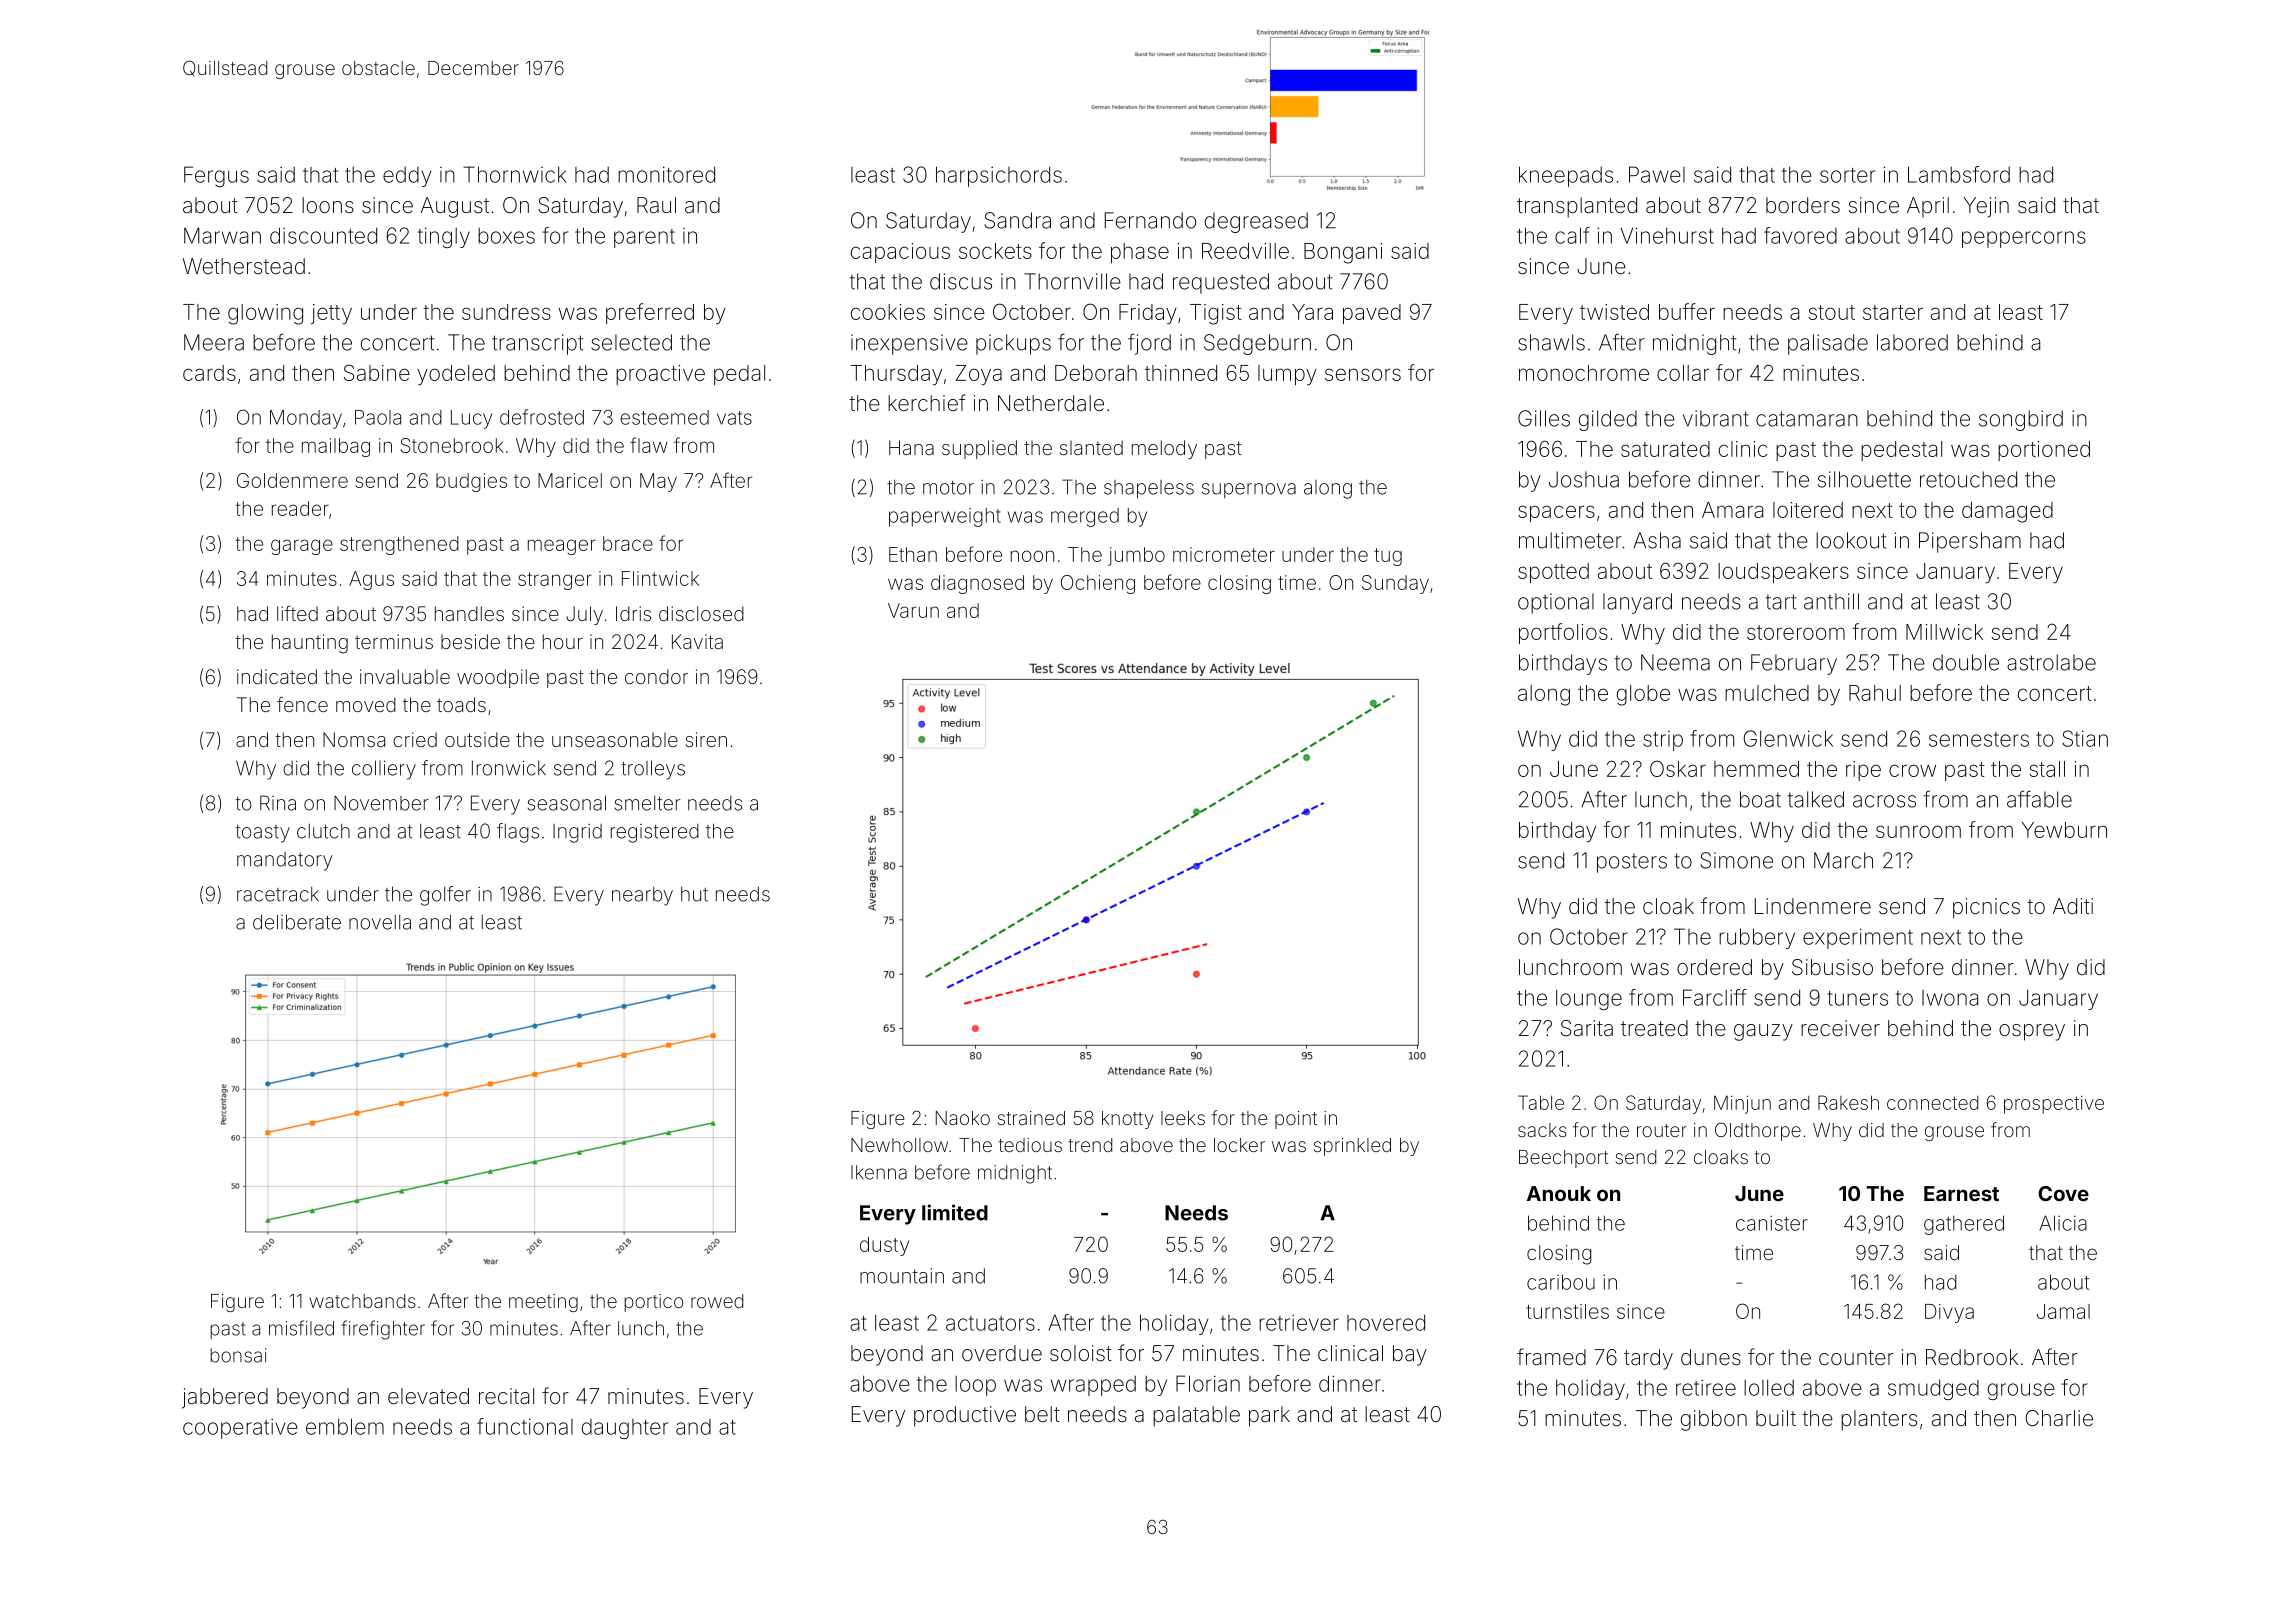 The image size is (2292, 1620). What do you see at coordinates (955, 1212) in the screenshot?
I see `limited` at bounding box center [955, 1212].
